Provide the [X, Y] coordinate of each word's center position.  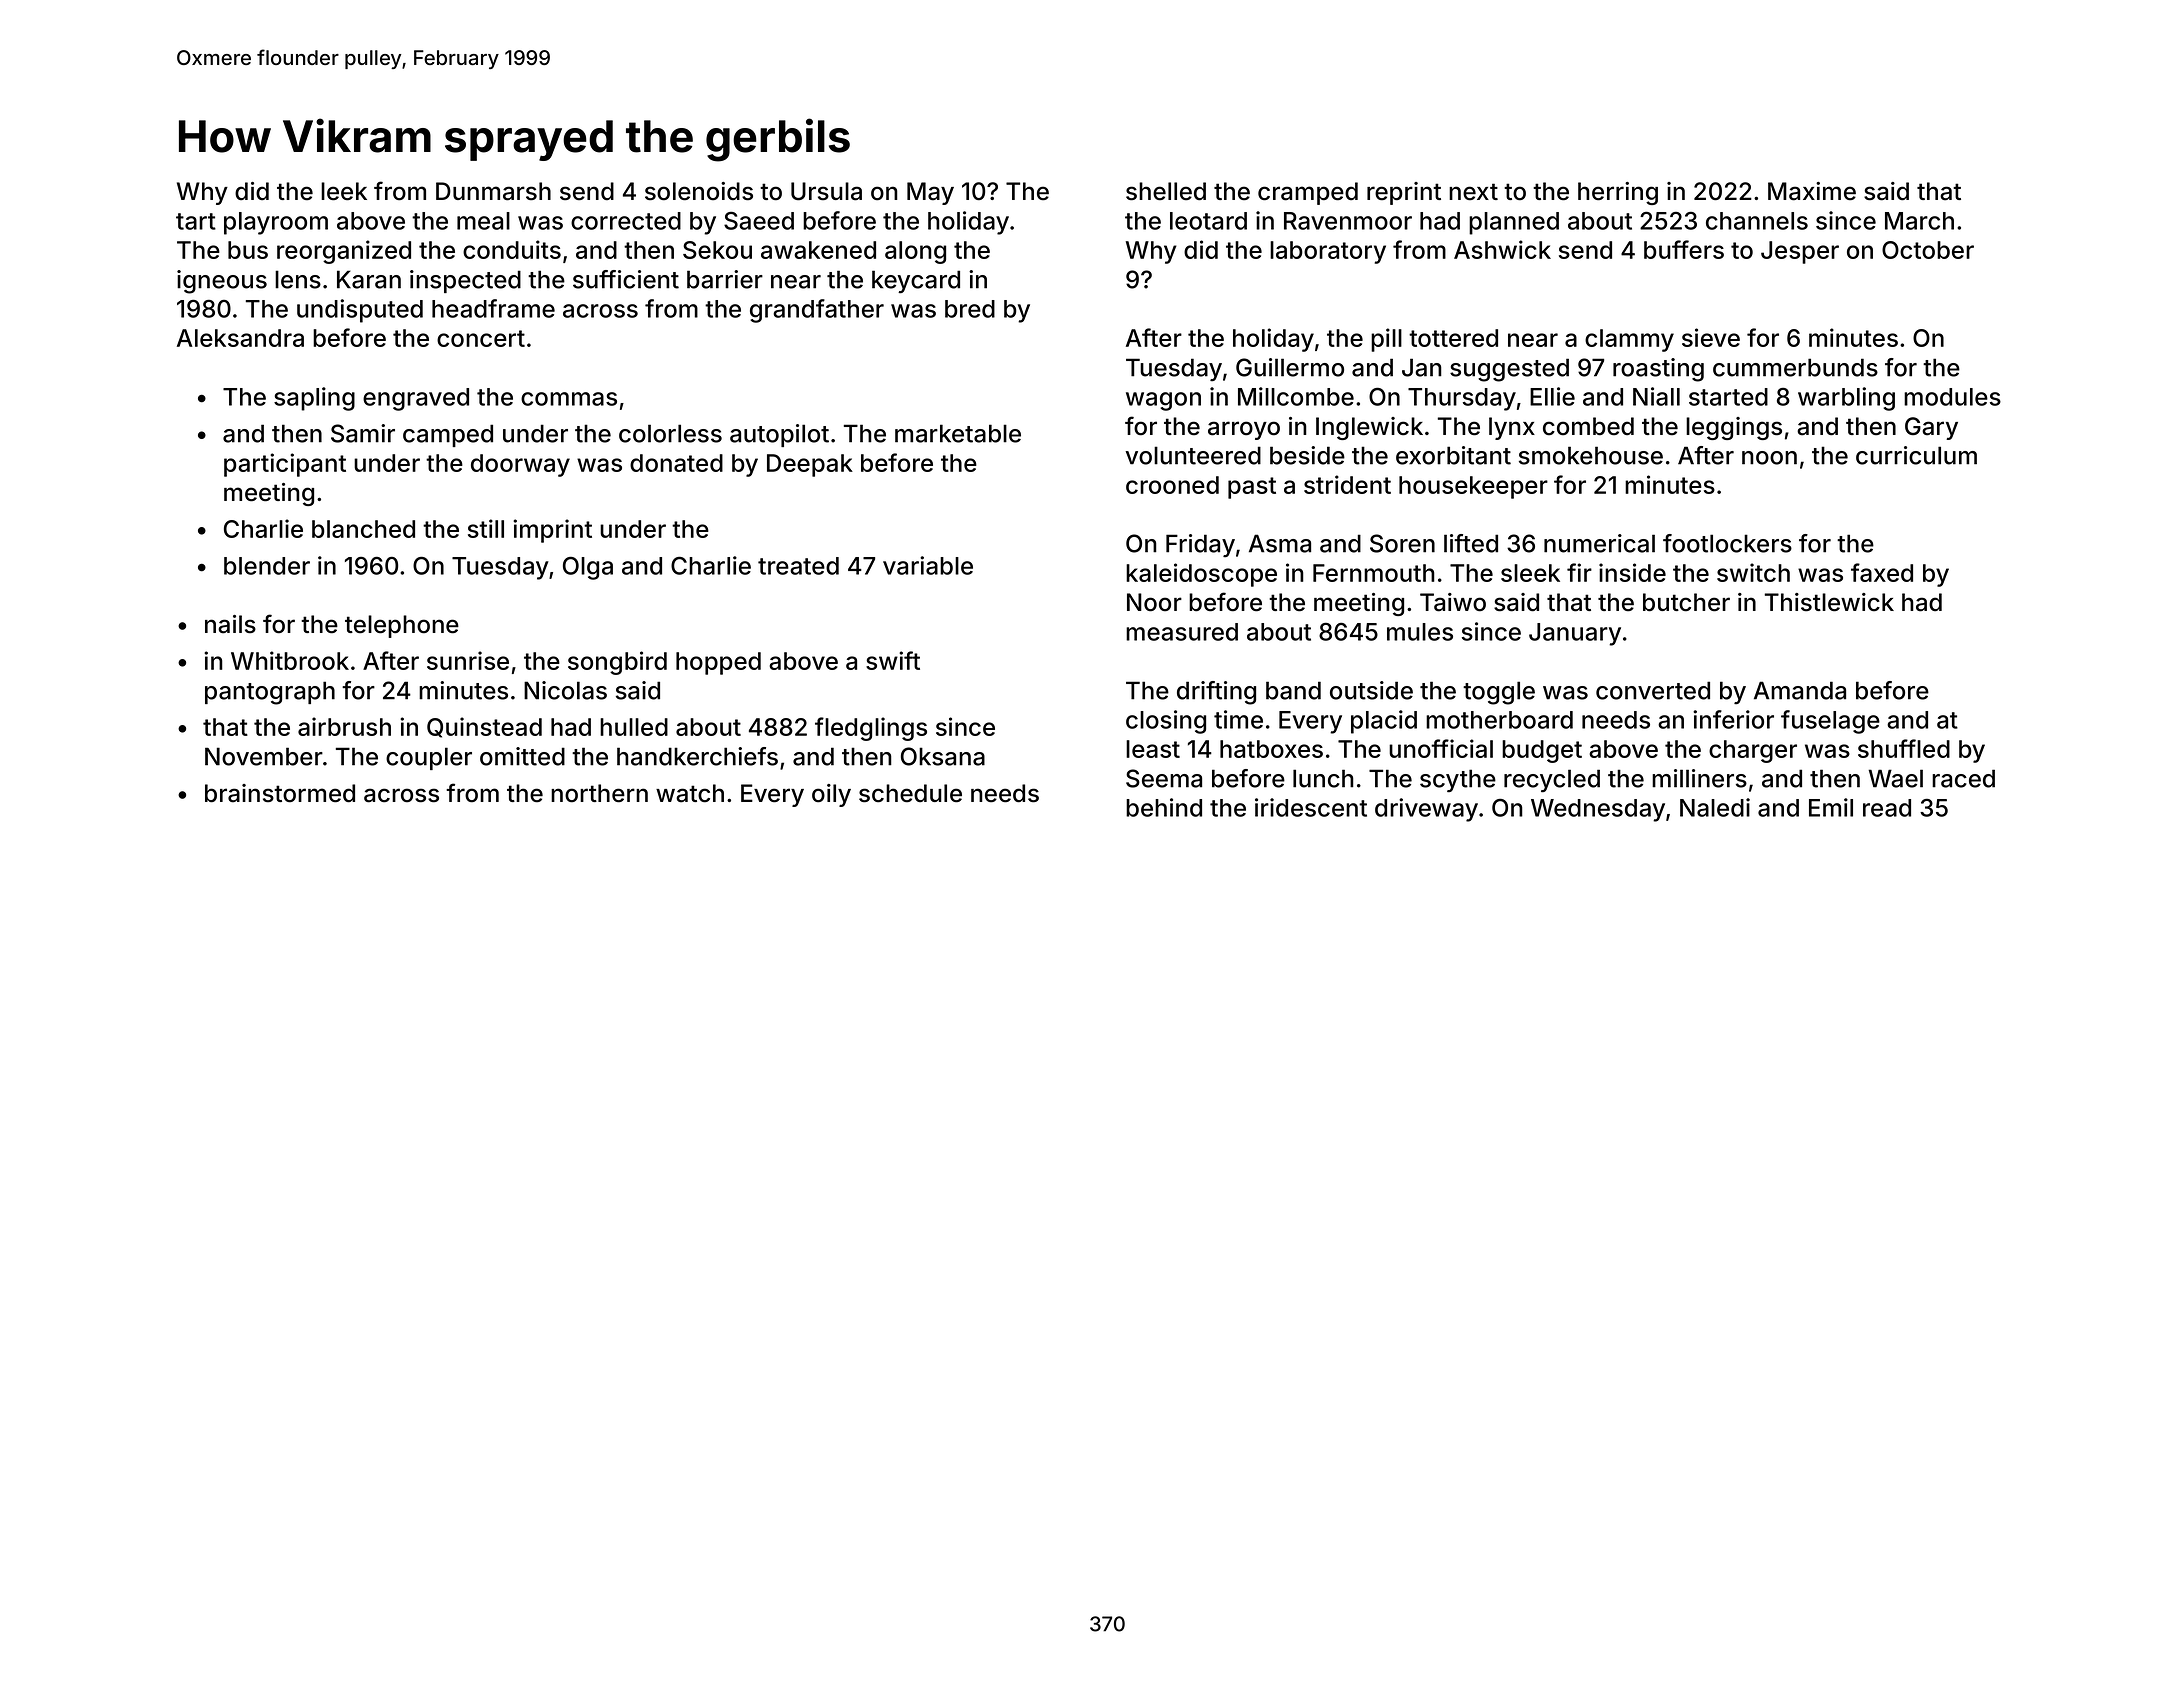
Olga [588, 568]
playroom [276, 223]
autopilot [779, 435]
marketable [958, 433]
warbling [1846, 399]
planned [1514, 223]
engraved [416, 399]
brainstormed [280, 793]
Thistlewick [1829, 602]
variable [928, 565]
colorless [670, 433]
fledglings [871, 729]
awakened [818, 250]
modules [1952, 397]
